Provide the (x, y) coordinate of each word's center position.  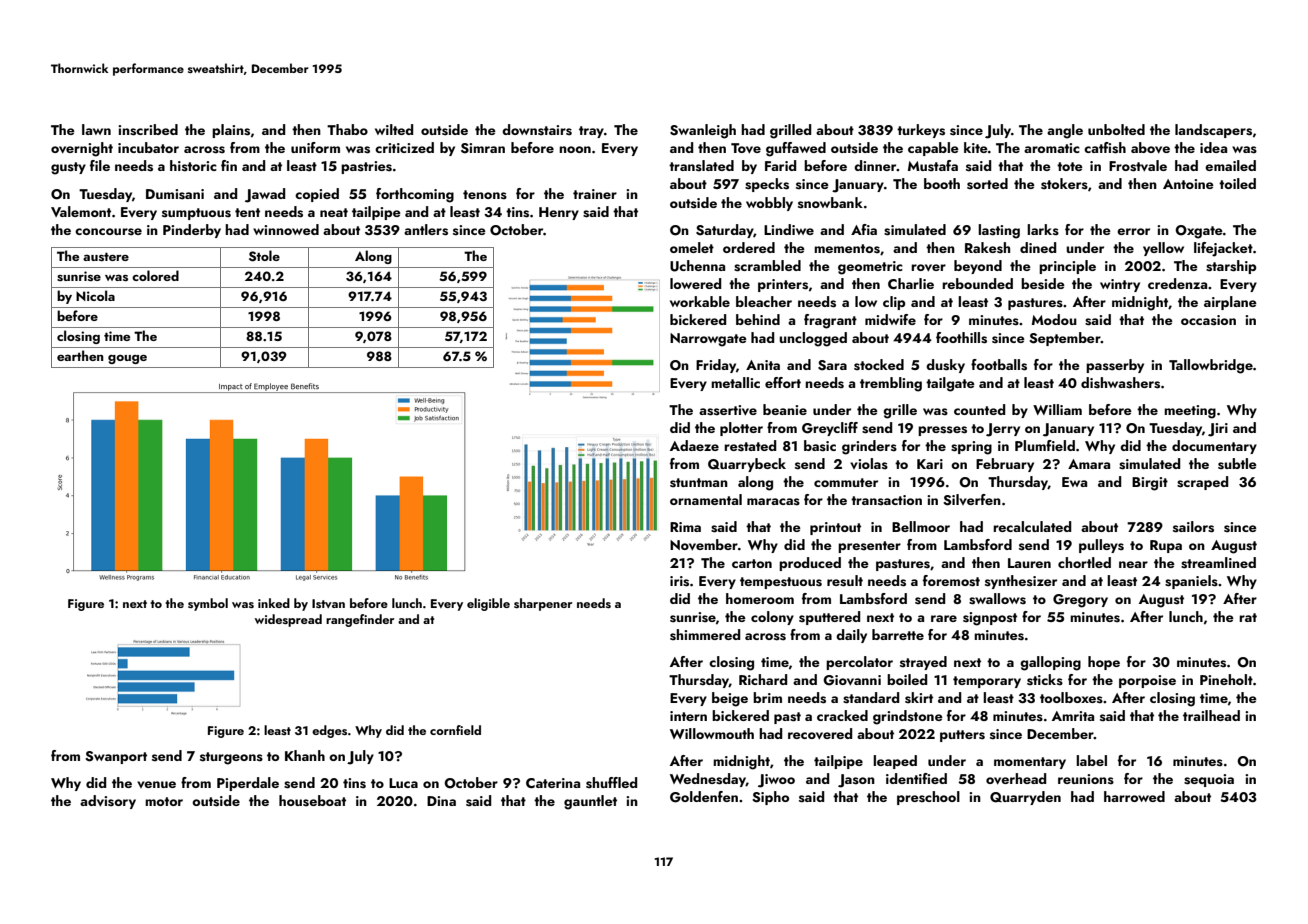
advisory (108, 802)
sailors (1193, 527)
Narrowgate (708, 340)
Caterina (553, 783)
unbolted (1116, 129)
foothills (961, 338)
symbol (208, 604)
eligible (488, 604)
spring (971, 448)
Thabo (347, 129)
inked (274, 603)
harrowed (1134, 796)
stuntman (699, 483)
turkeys (921, 131)
